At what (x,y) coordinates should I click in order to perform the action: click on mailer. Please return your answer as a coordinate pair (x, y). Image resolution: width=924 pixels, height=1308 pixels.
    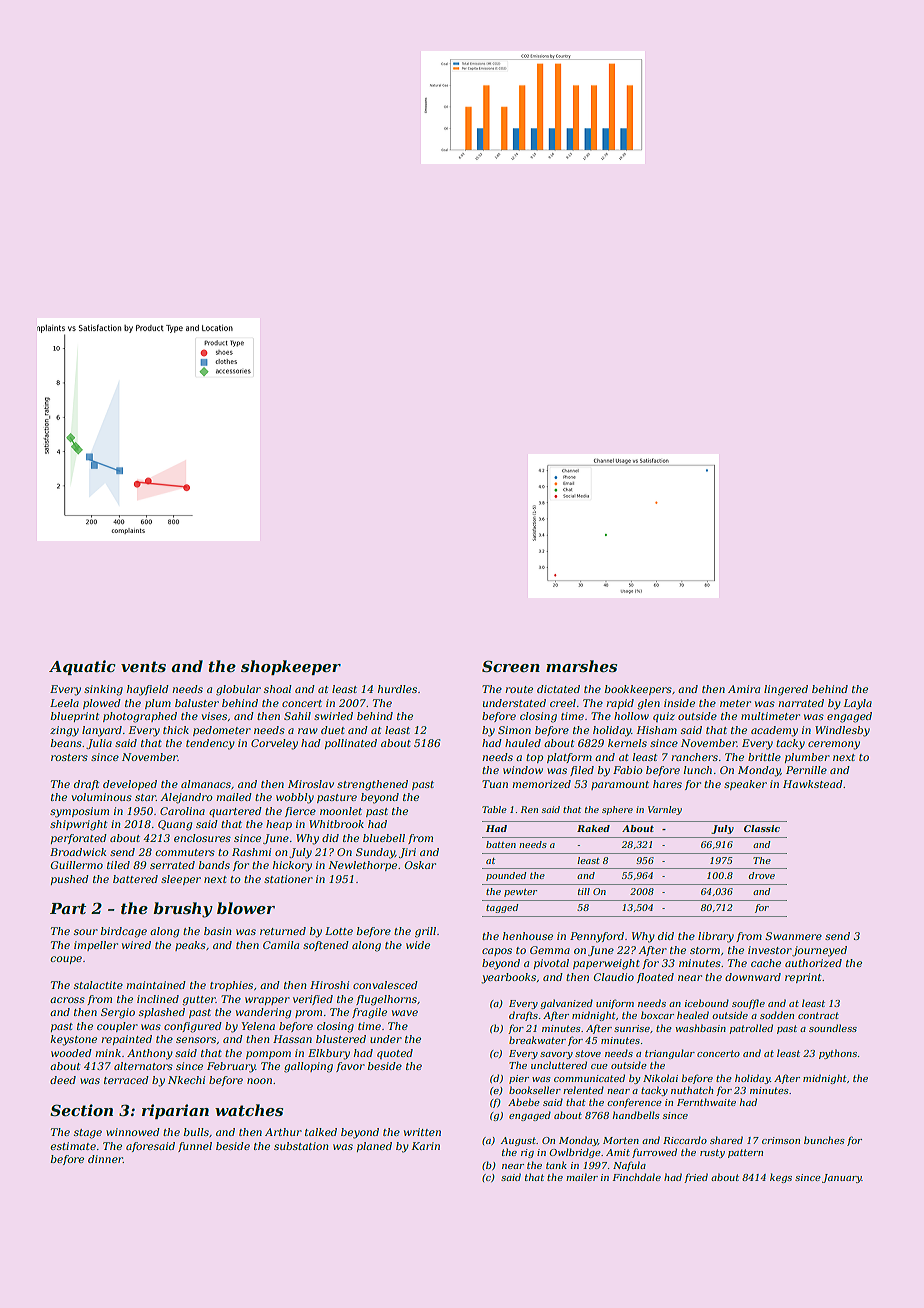
    Looking at the image, I should click on (582, 1177).
